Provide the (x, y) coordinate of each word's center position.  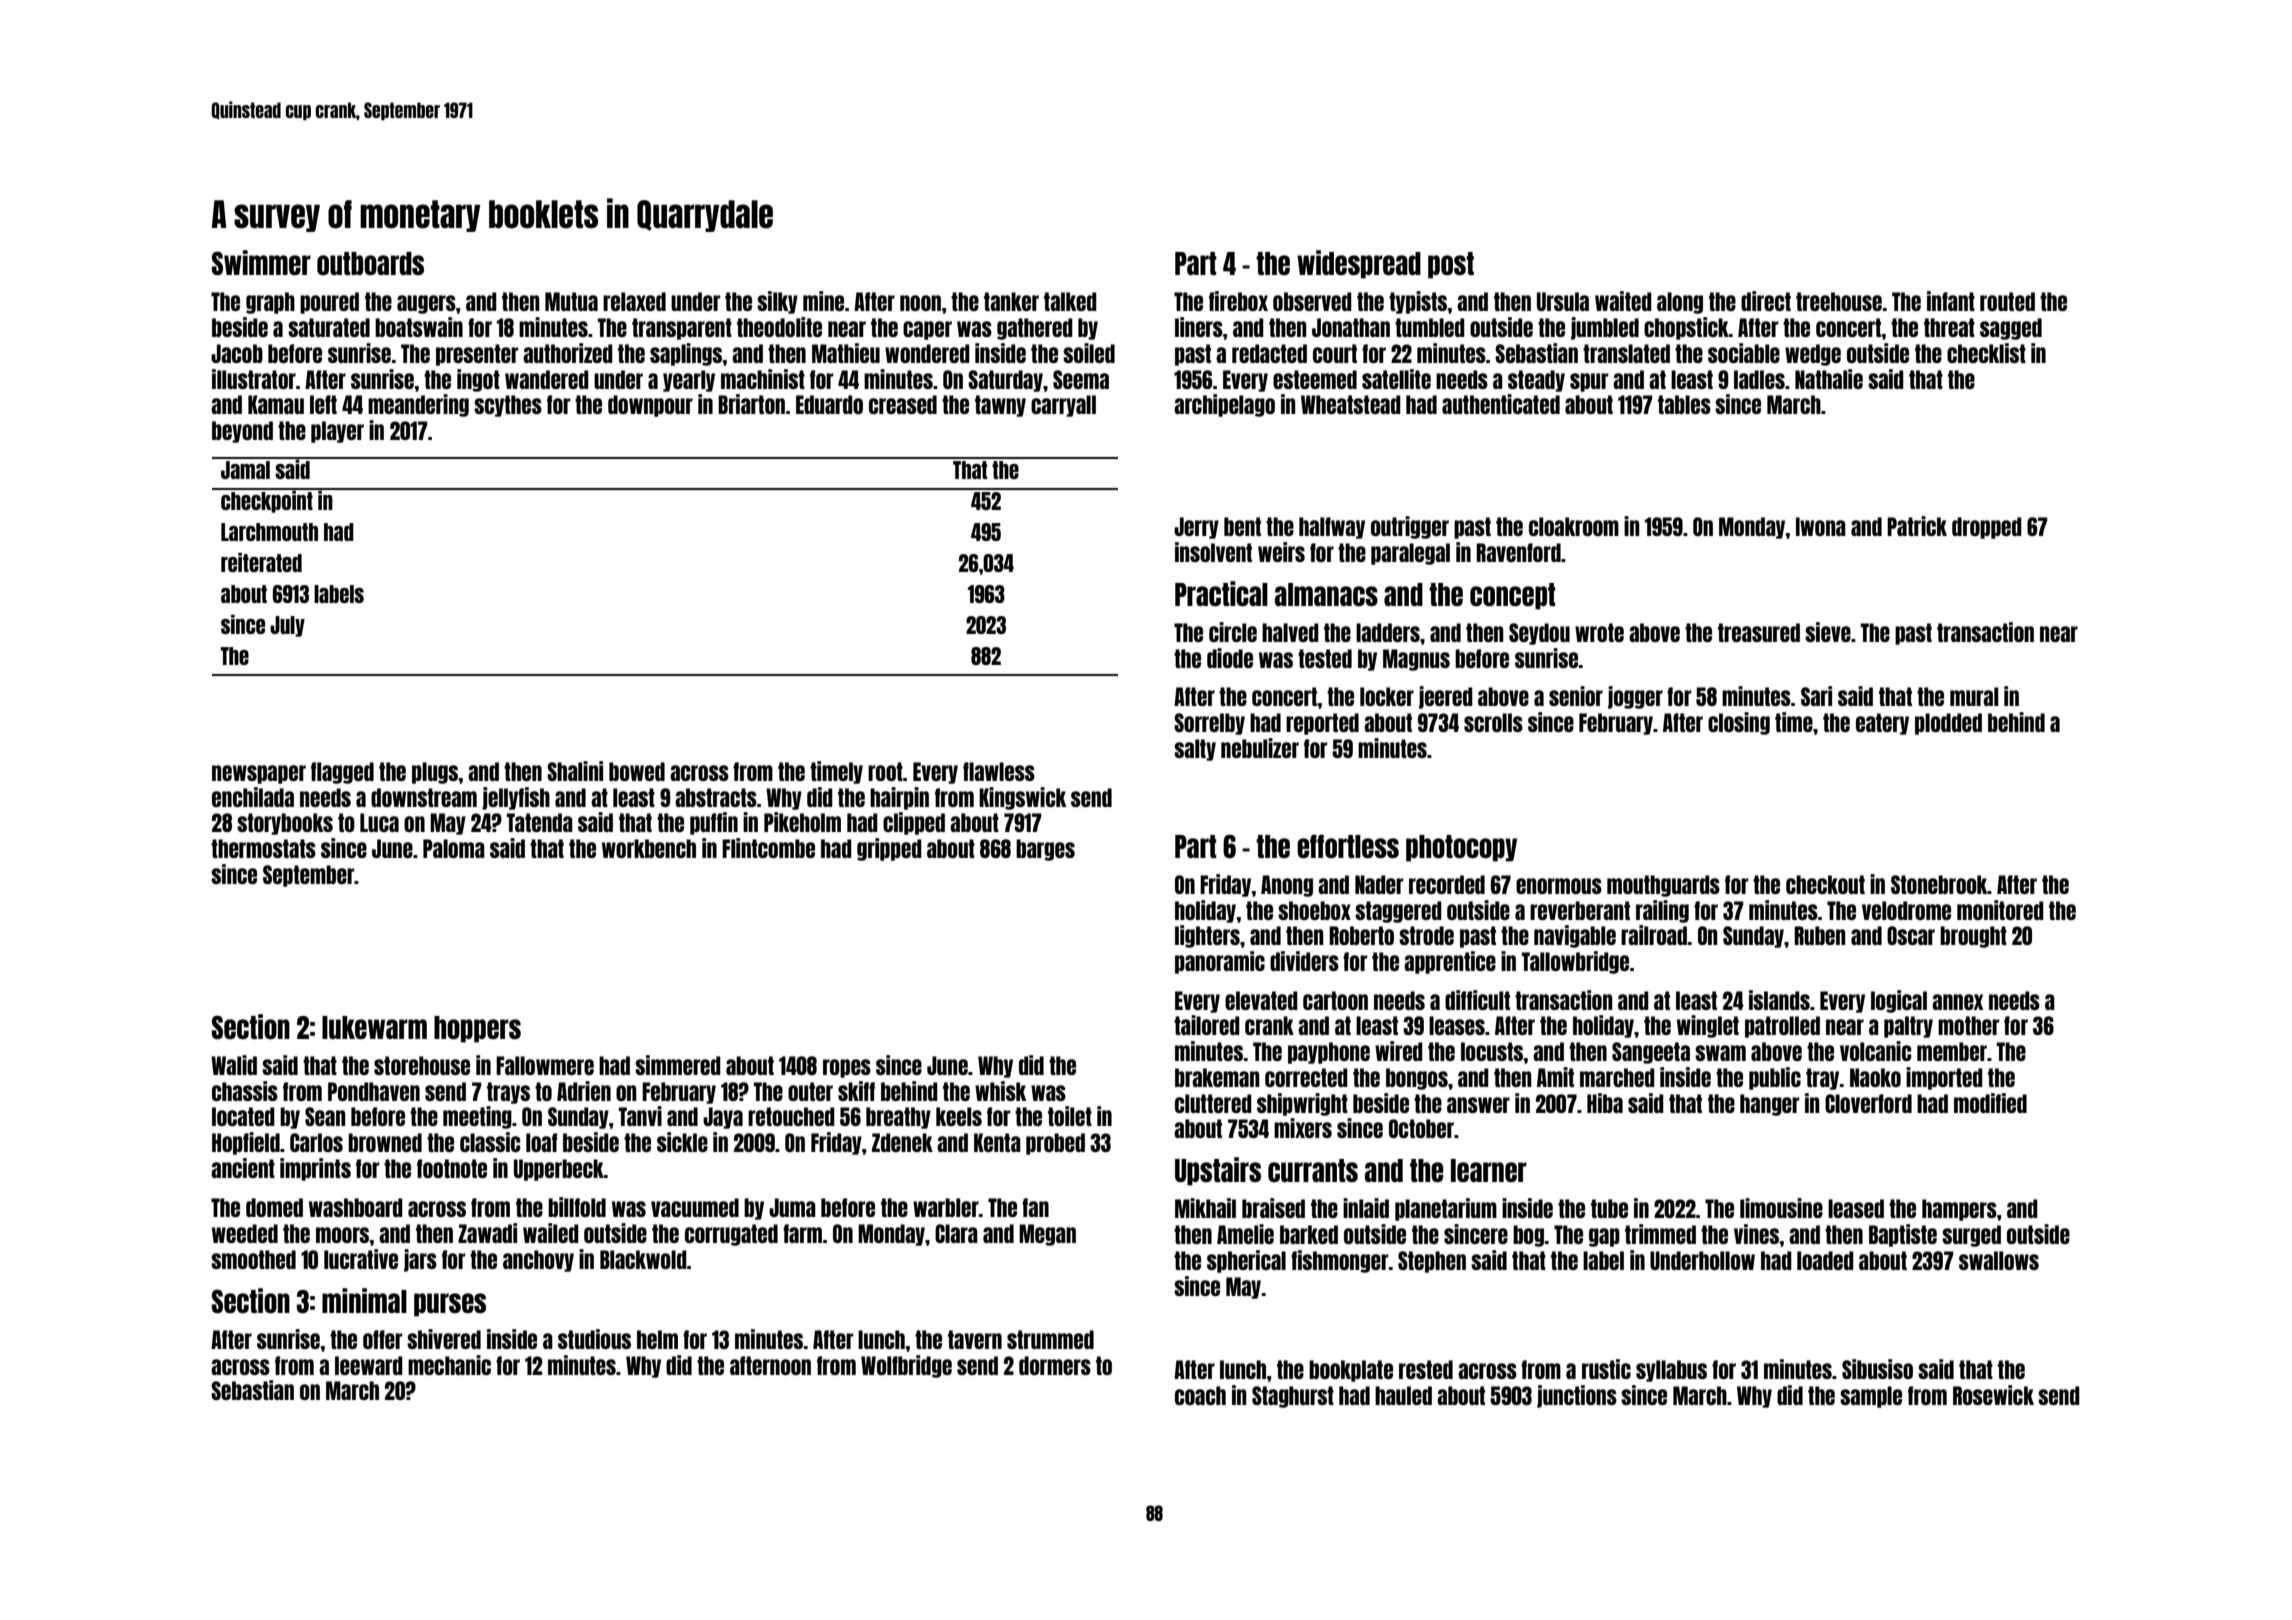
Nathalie (1829, 379)
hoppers (477, 1029)
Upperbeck (559, 1170)
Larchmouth (269, 532)
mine (823, 301)
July (287, 626)
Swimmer (261, 262)
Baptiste (1903, 1235)
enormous (1559, 886)
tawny (1000, 406)
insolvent (1213, 552)
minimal (364, 1300)
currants (1313, 1170)
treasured (1759, 632)
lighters (1207, 936)
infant (1951, 301)
